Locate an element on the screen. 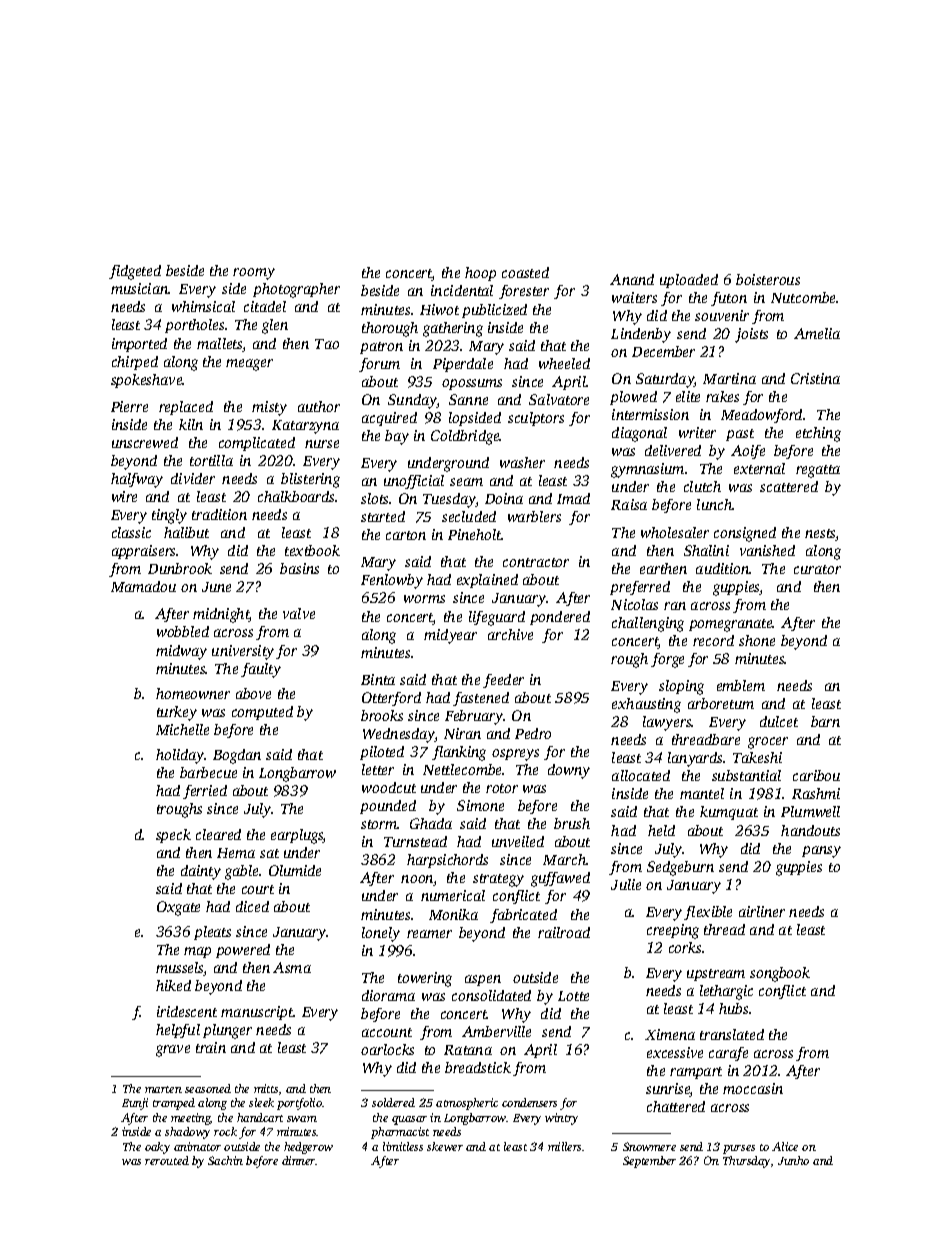 This screenshot has height=1233, width=952. numerical is located at coordinates (453, 895).
